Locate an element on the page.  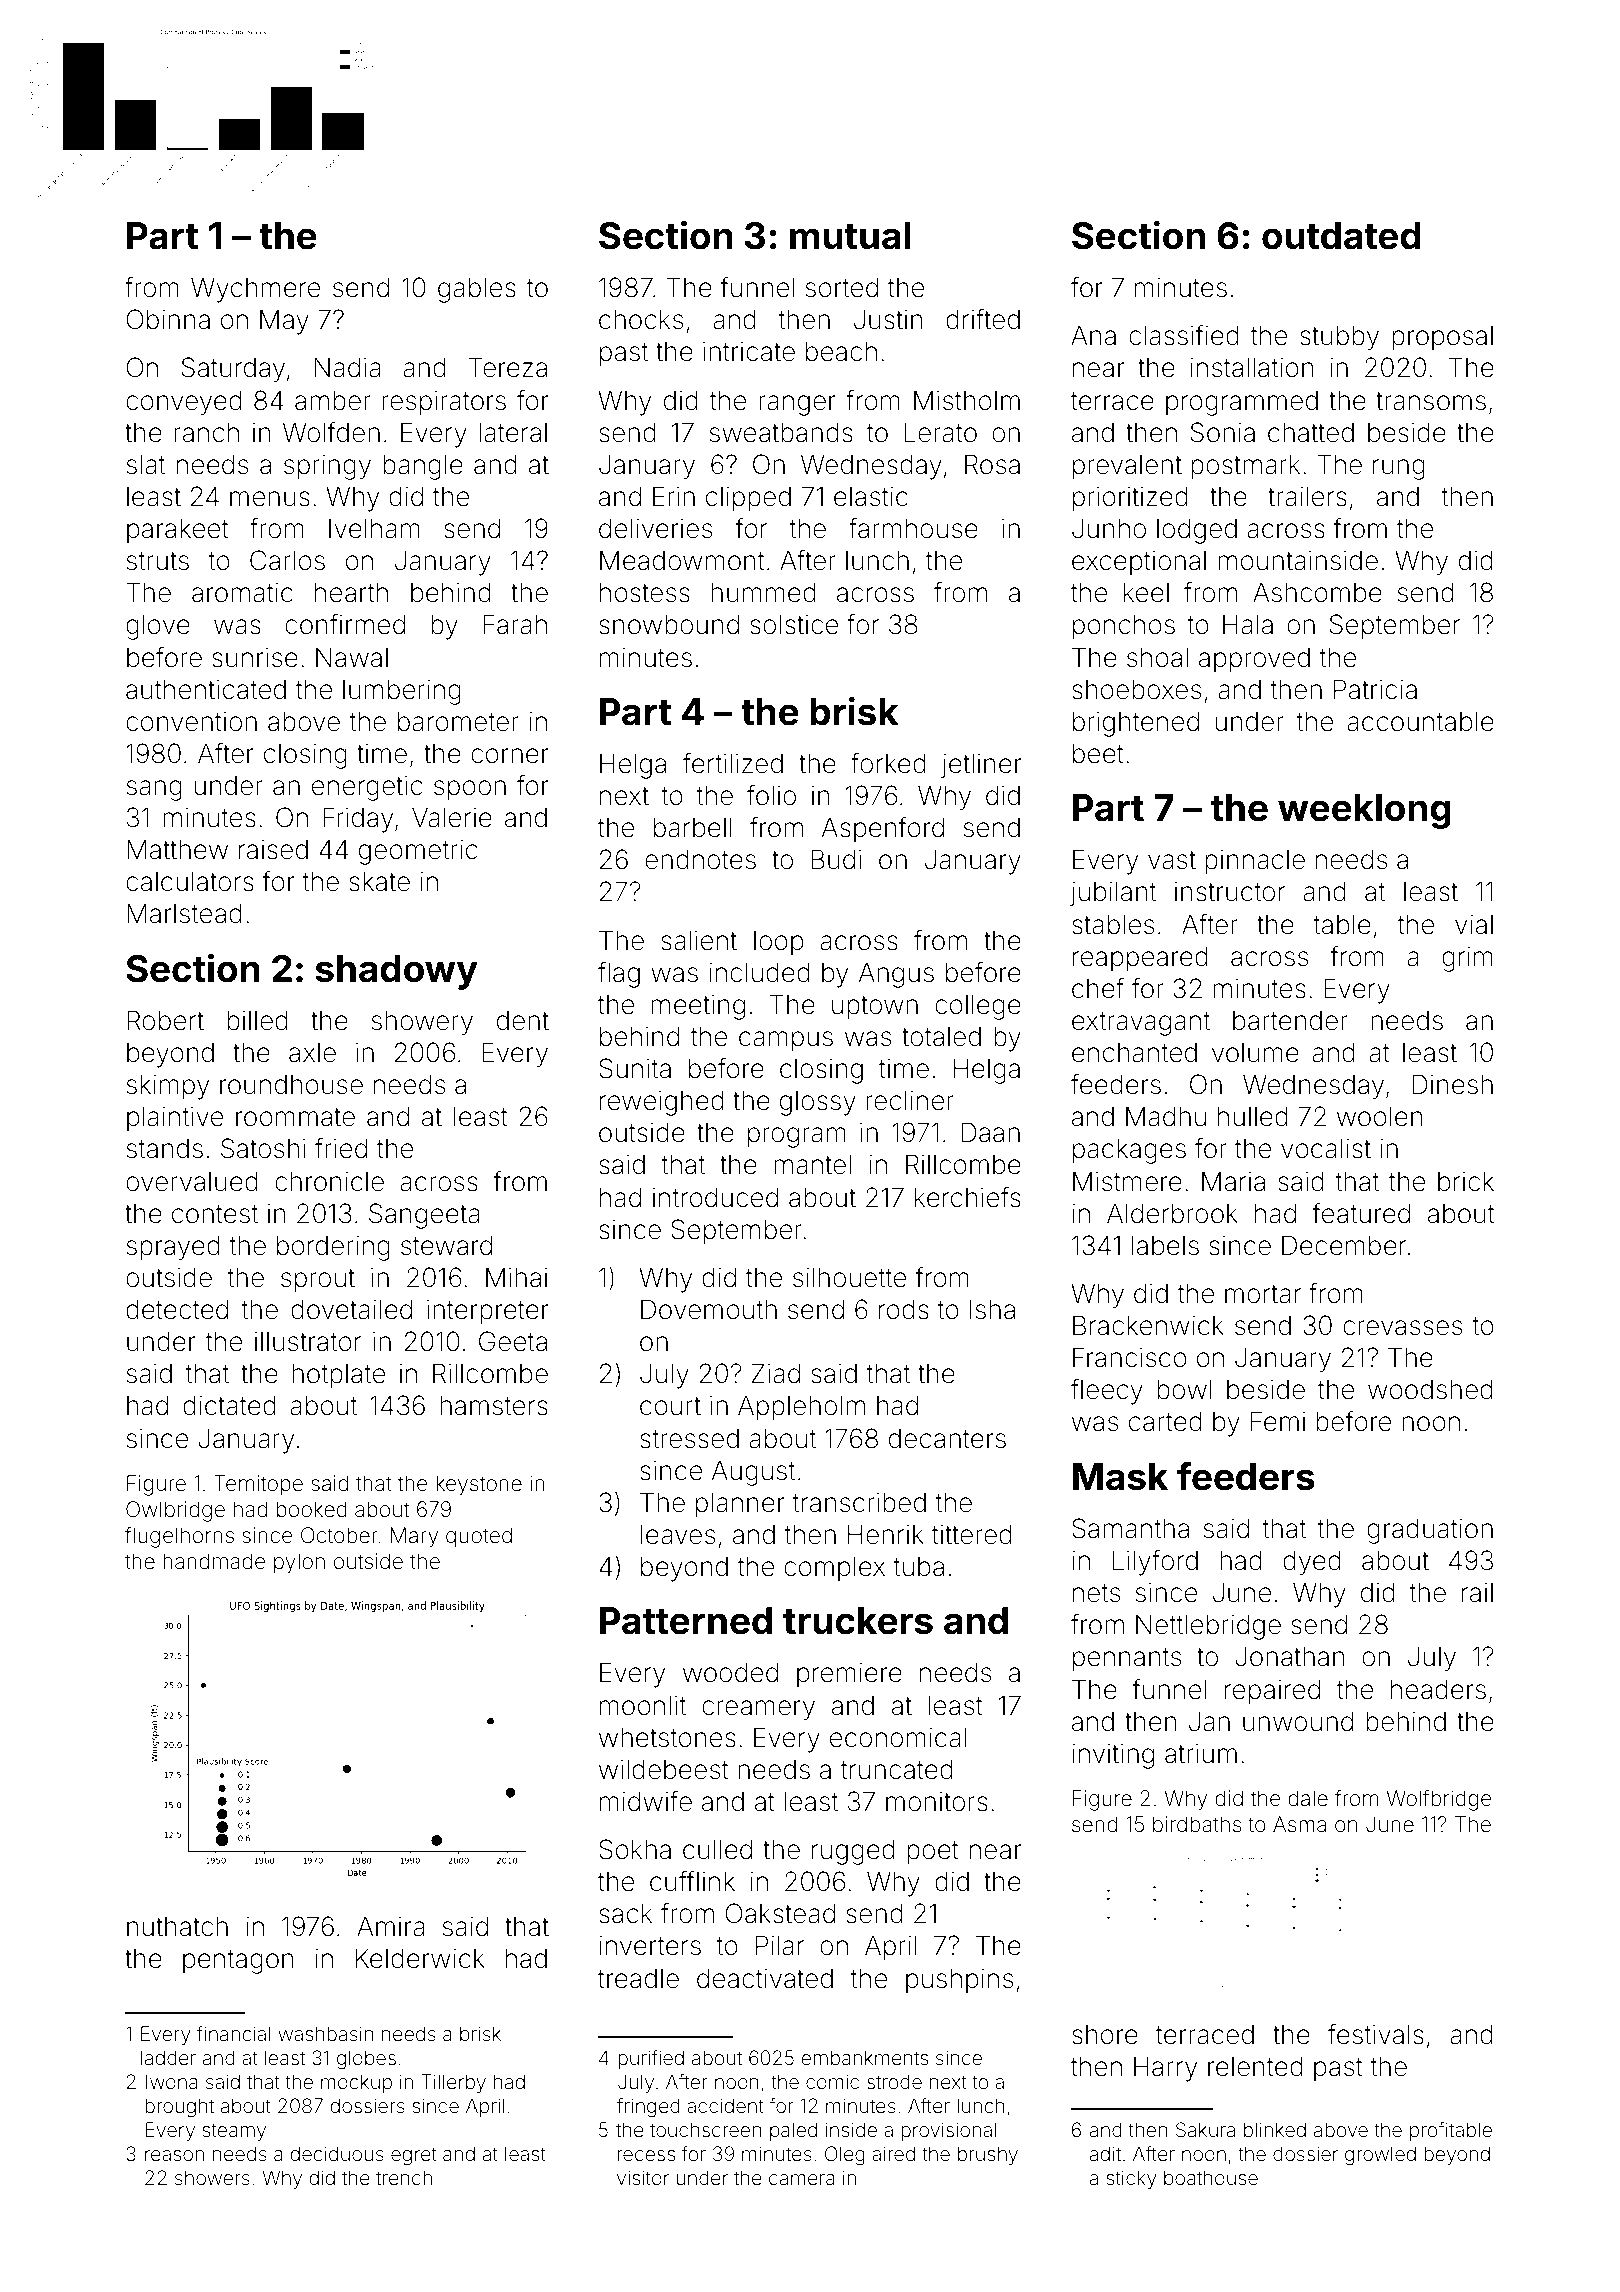
decanters is located at coordinates (947, 1439).
